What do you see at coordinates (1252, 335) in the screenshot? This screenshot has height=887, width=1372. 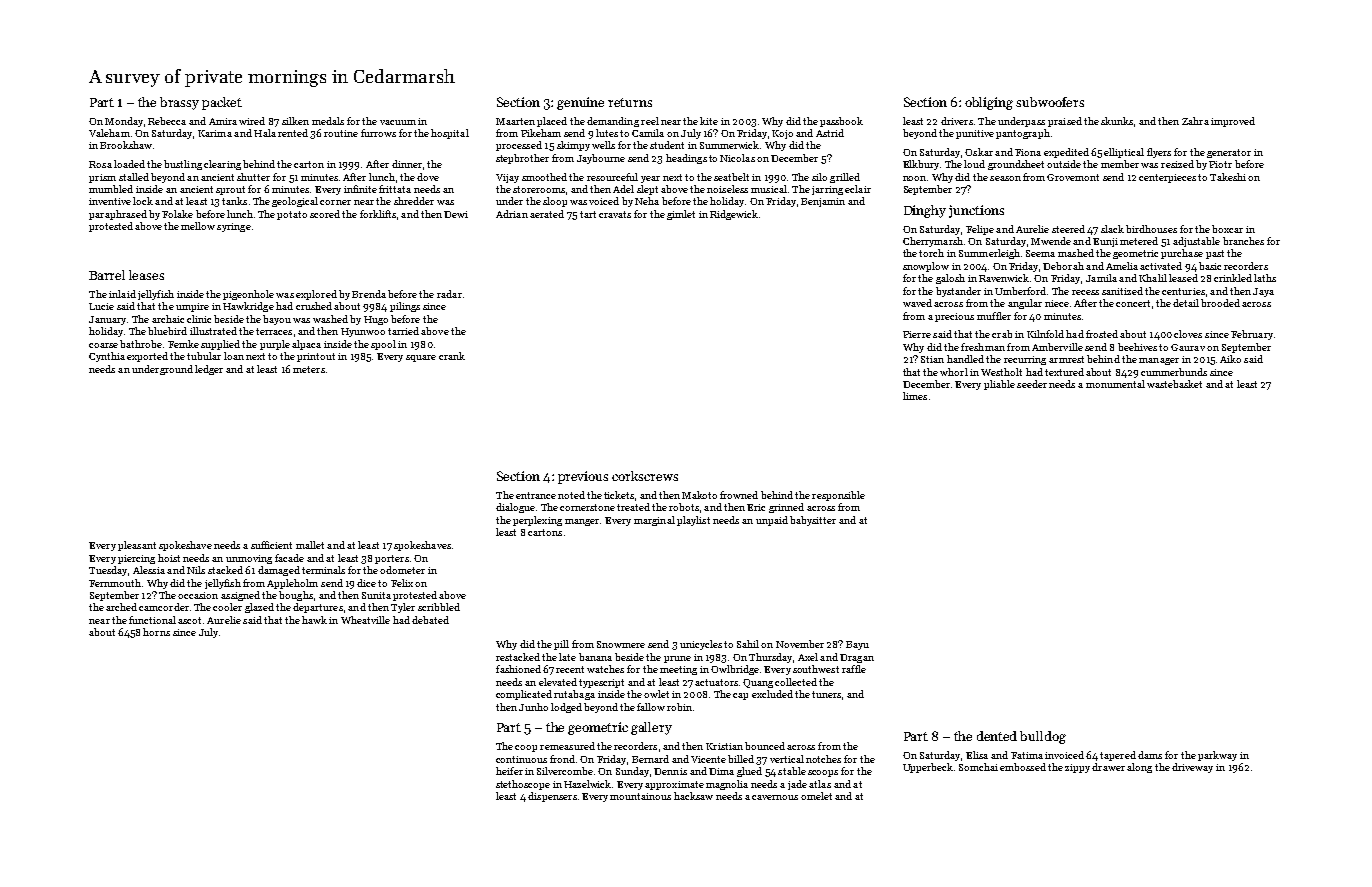 I see `February` at bounding box center [1252, 335].
